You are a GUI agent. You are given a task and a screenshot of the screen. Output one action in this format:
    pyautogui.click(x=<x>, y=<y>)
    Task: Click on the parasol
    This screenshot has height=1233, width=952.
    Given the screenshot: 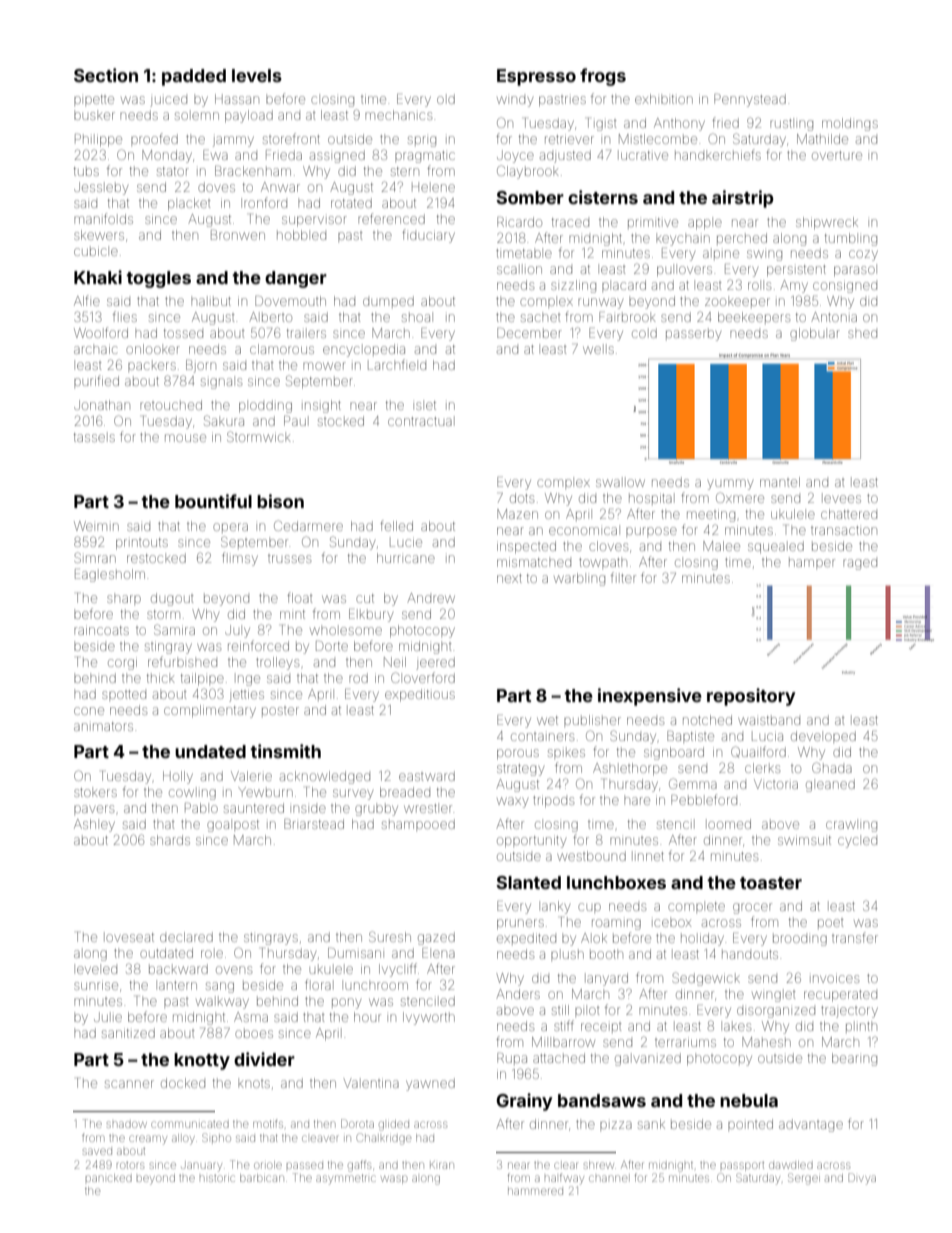 What is the action you would take?
    pyautogui.click(x=854, y=271)
